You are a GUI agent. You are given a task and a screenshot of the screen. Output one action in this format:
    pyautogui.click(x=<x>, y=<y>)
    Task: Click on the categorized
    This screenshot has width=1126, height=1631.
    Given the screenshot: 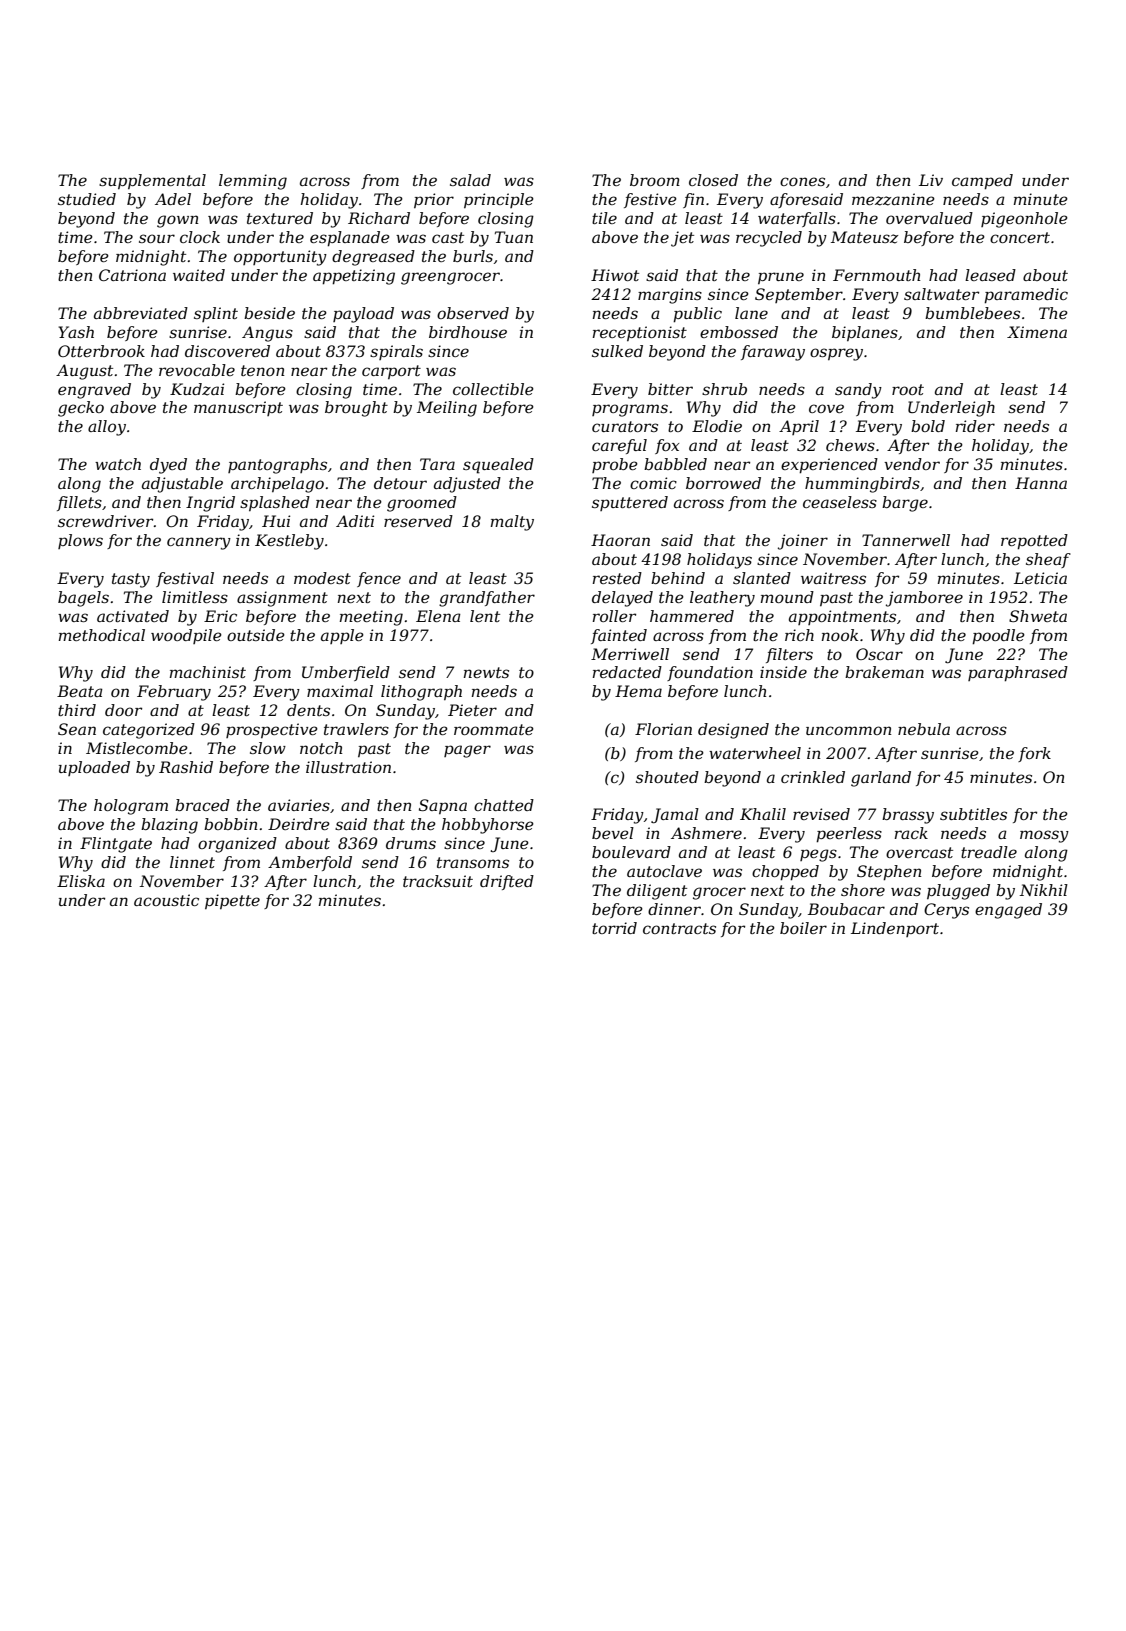 What is the action you would take?
    pyautogui.click(x=149, y=731)
